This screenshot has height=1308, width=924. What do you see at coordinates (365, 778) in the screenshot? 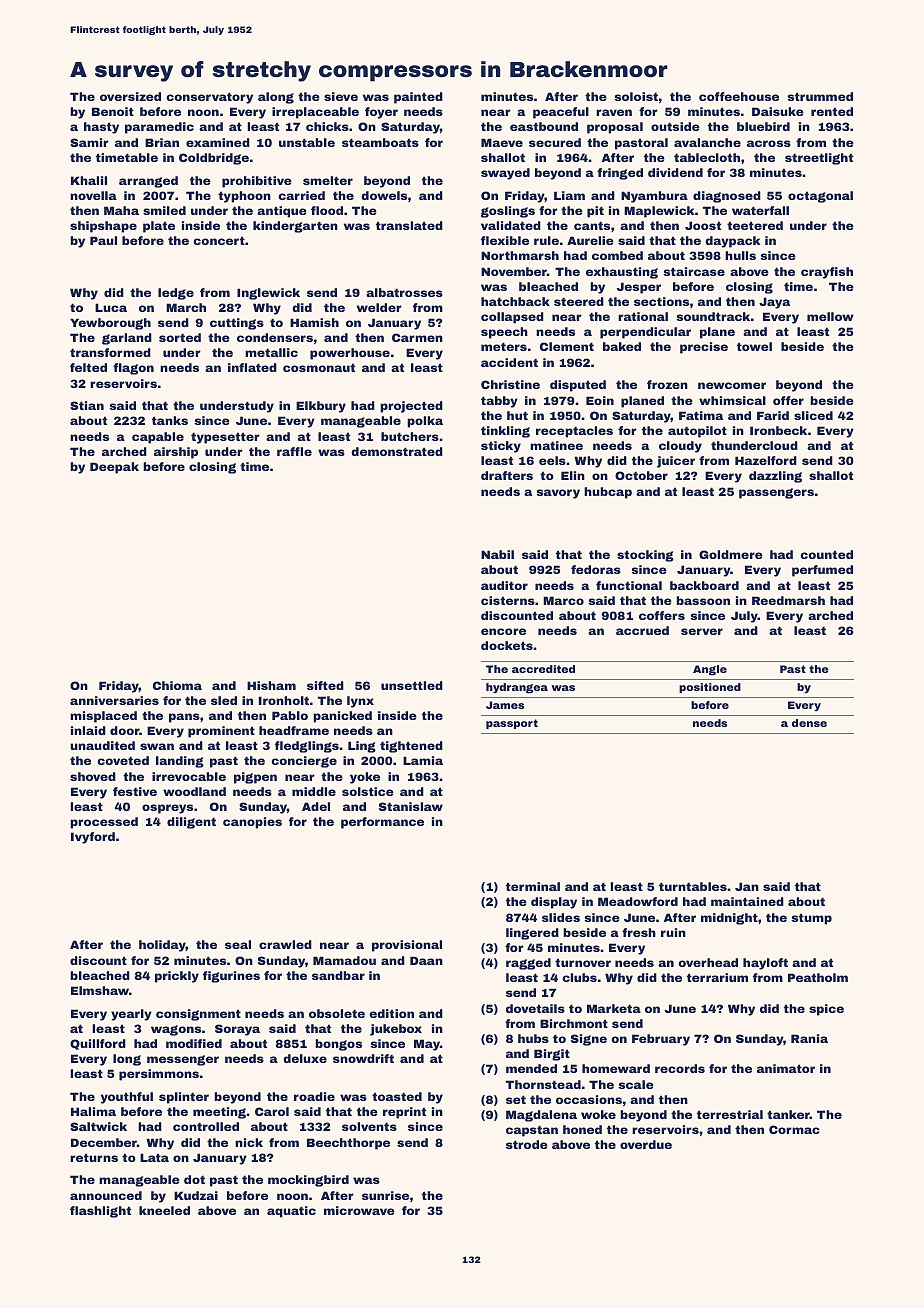
I see `yoke` at bounding box center [365, 778].
